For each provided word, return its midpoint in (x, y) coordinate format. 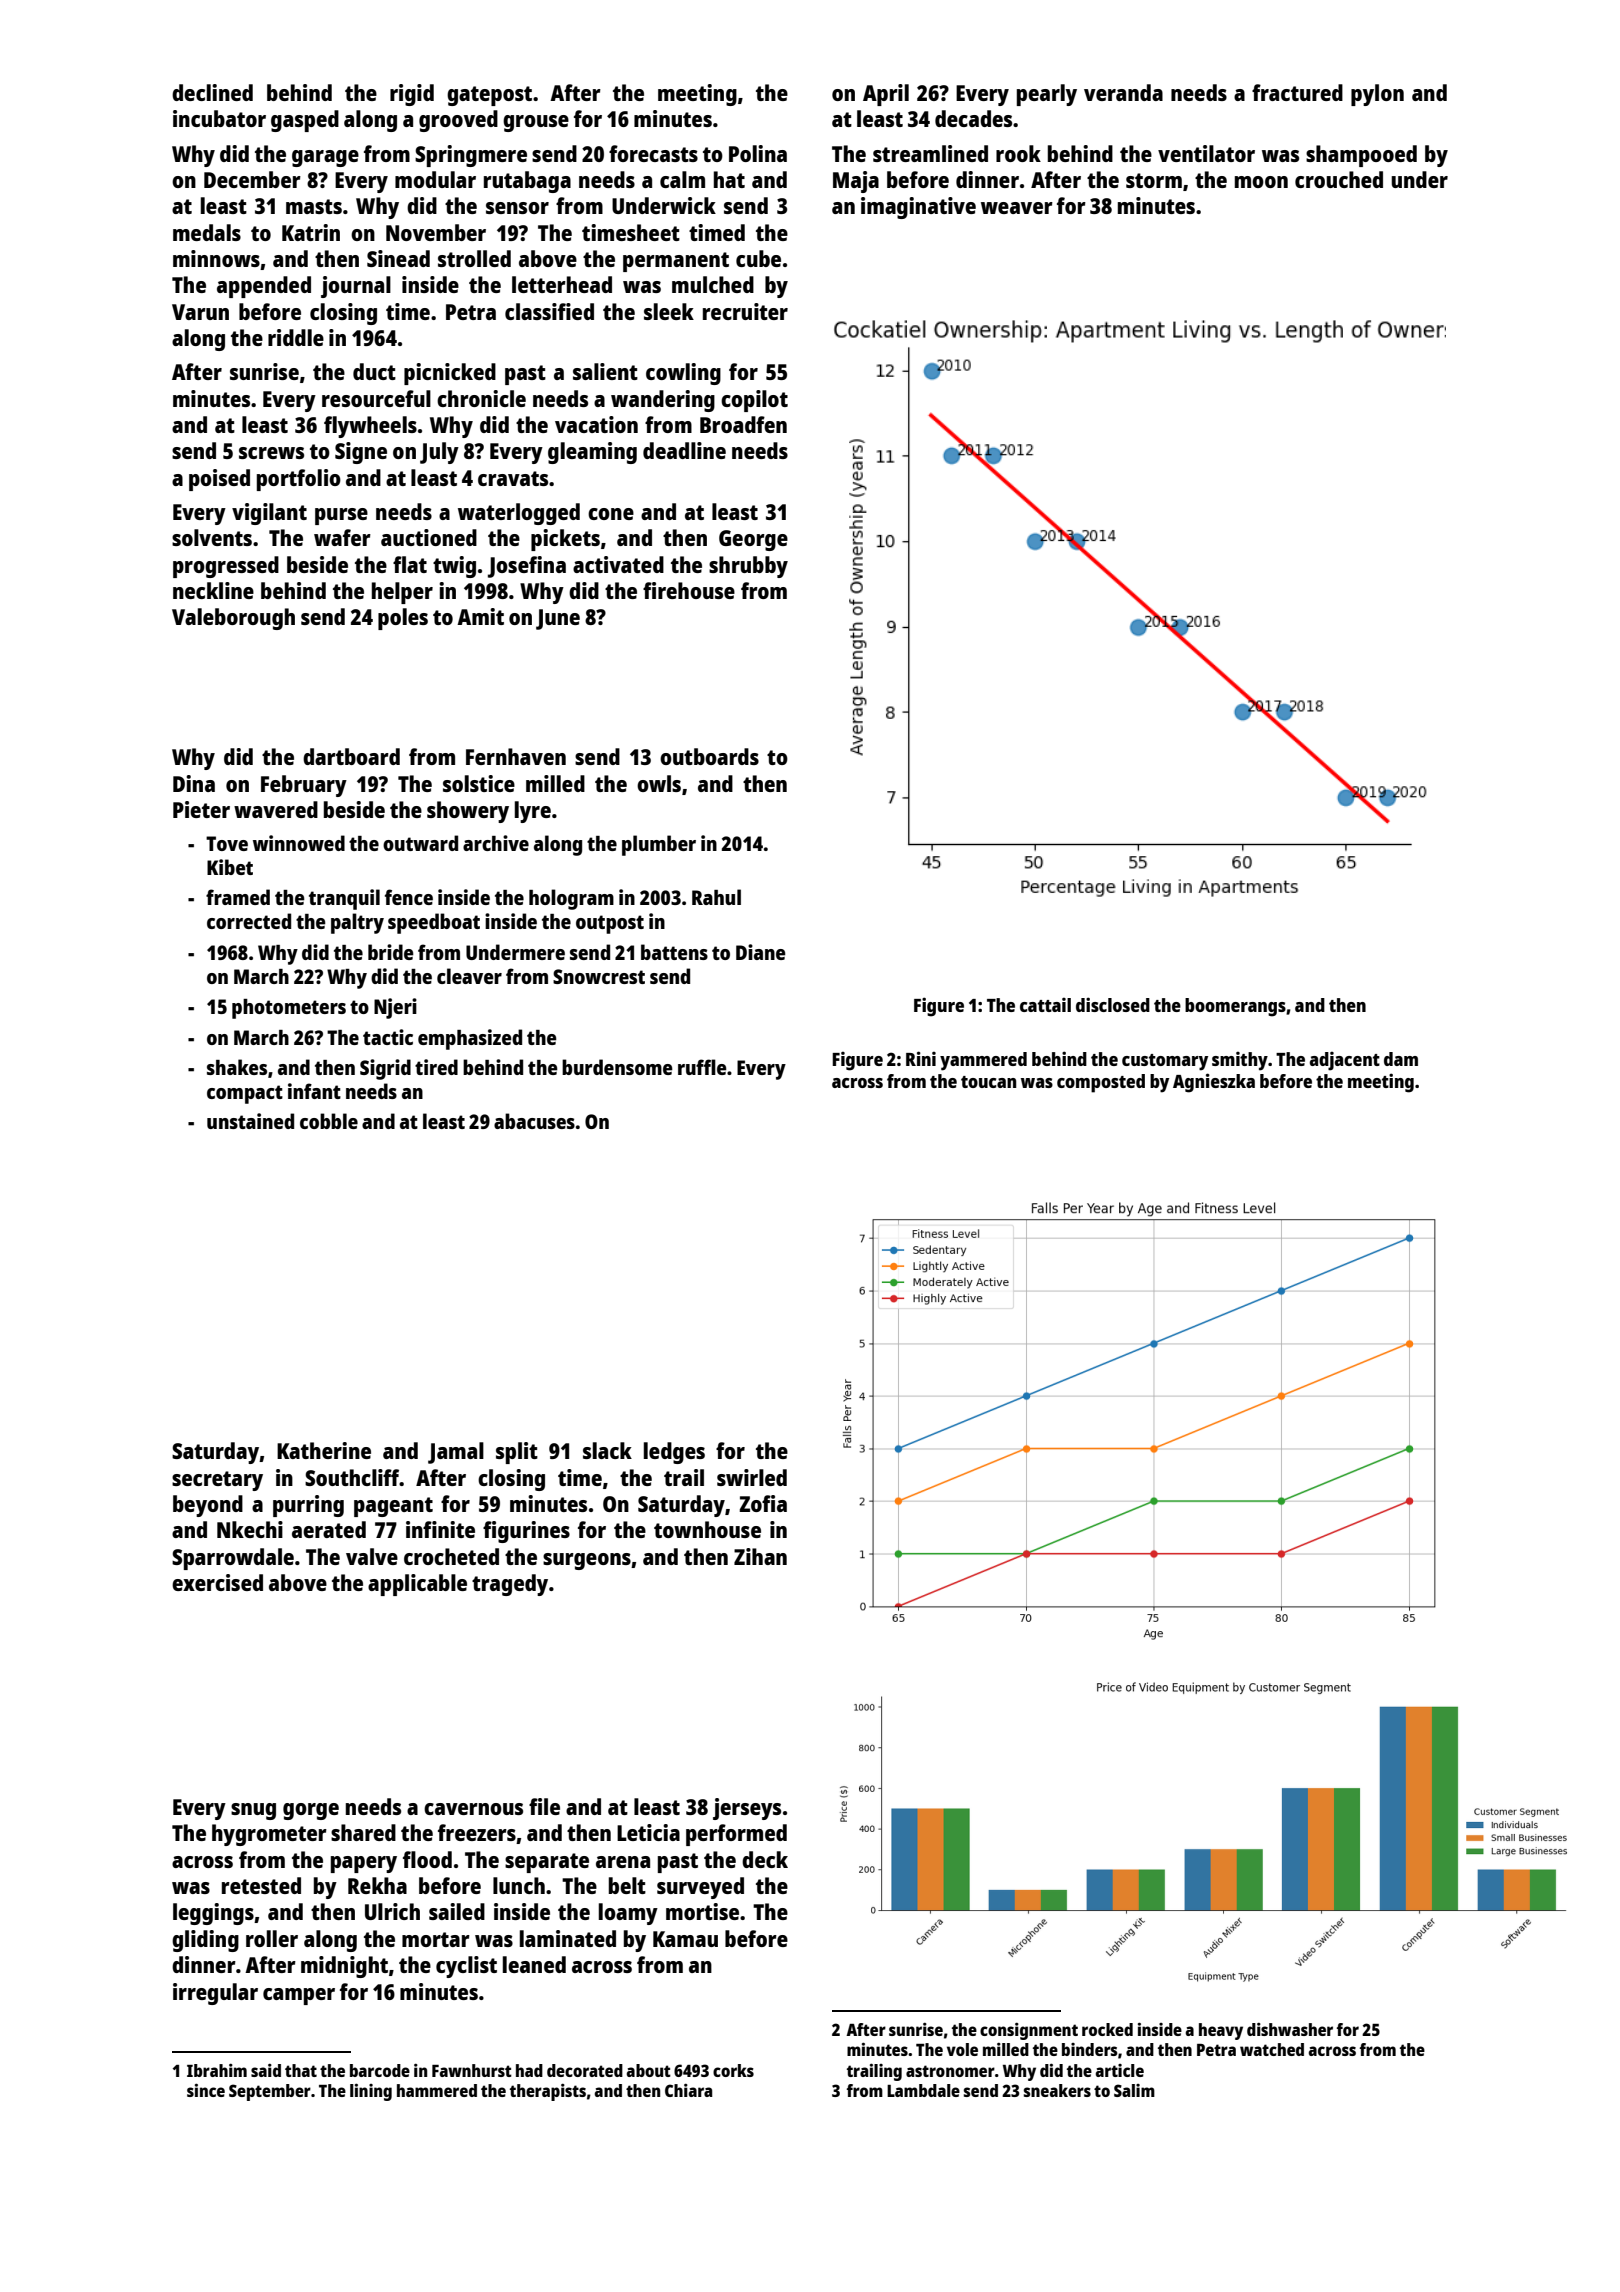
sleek (669, 311)
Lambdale (923, 2090)
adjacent (1345, 1061)
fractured (1297, 92)
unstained (250, 1121)
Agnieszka (1214, 1083)
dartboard (351, 756)
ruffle (702, 1067)
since (206, 2090)
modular (435, 179)
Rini (921, 1058)
